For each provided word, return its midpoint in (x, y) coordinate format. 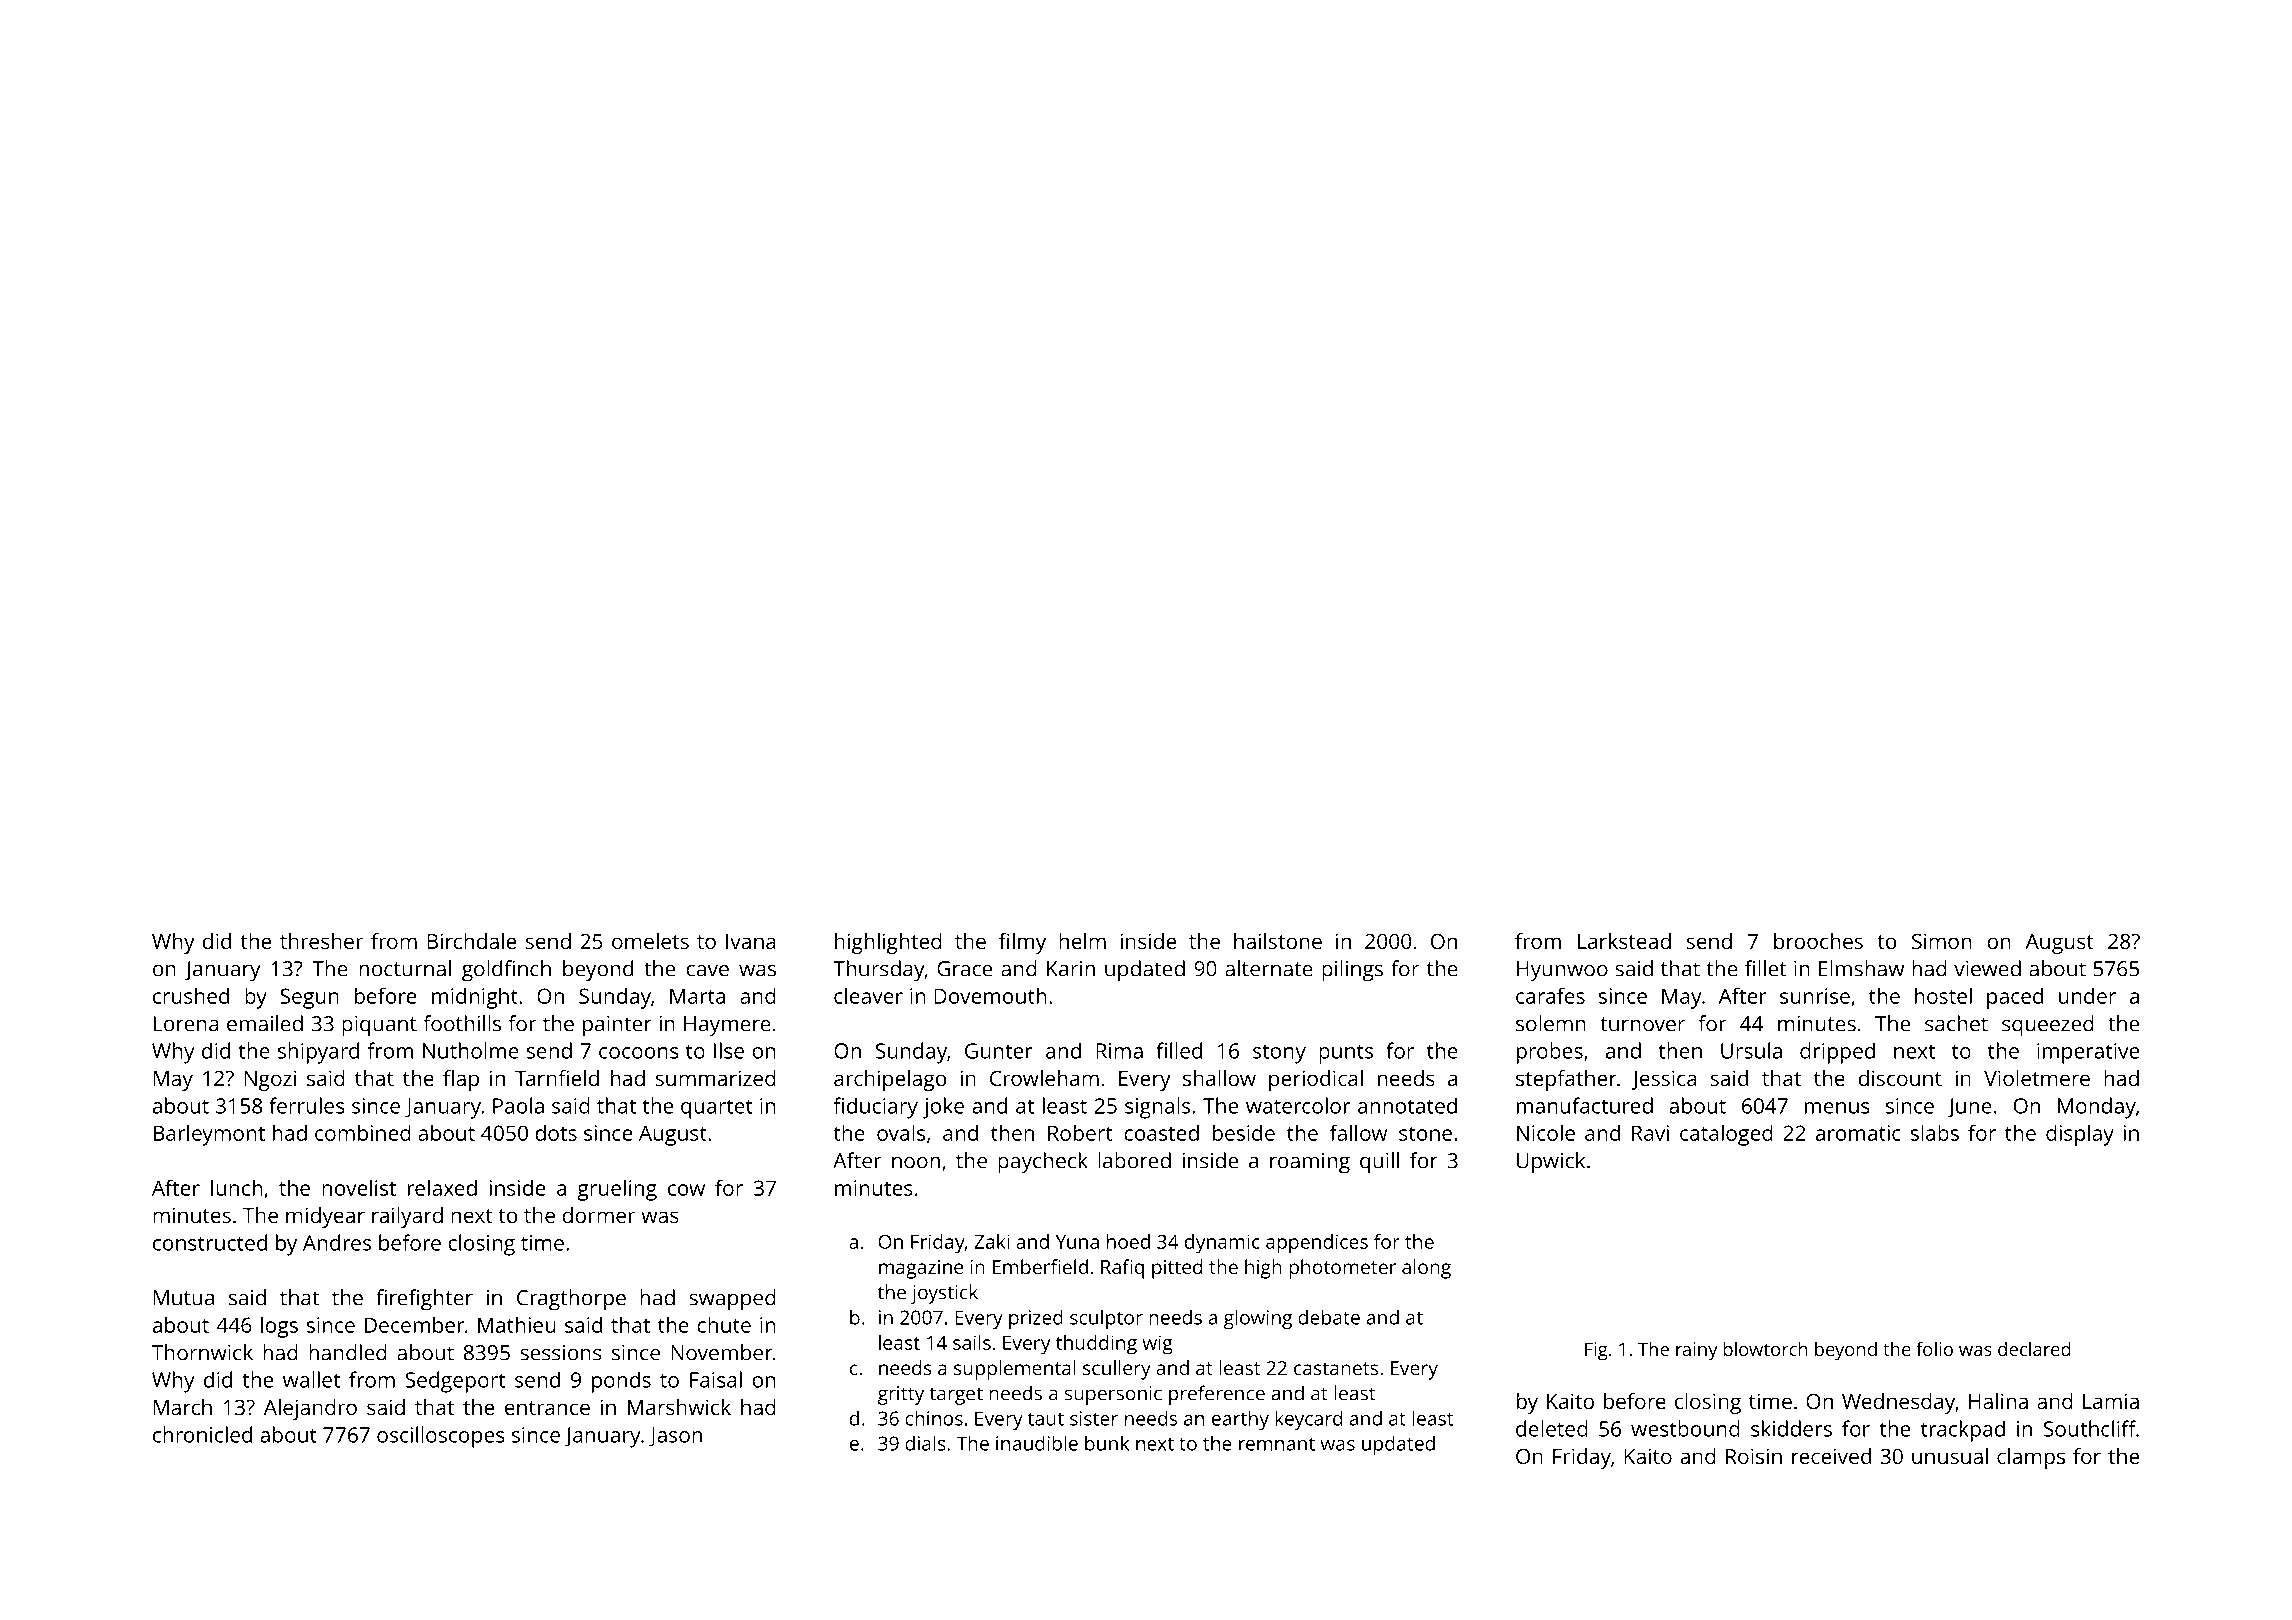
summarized (716, 1078)
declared (2034, 1349)
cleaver (868, 995)
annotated (1407, 1105)
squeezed (2048, 1026)
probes (1550, 1053)
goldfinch (506, 971)
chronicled (202, 1434)
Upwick (1551, 1163)
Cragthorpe (571, 1300)
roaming (1310, 1163)
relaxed (442, 1187)
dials (925, 1443)
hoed (1128, 1241)
